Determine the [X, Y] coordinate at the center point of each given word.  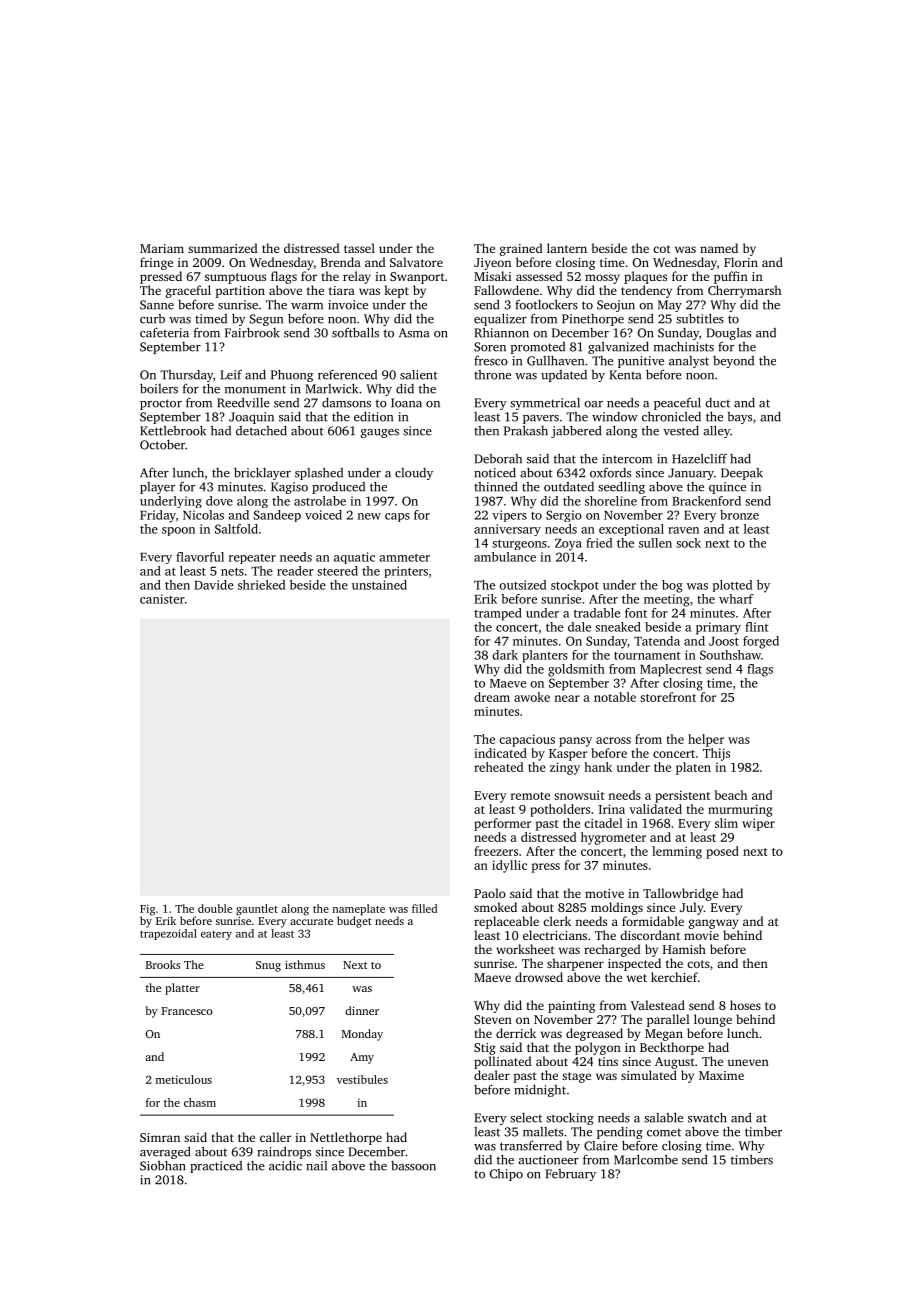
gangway [713, 924]
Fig [147, 910]
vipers [509, 516]
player [157, 488]
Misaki [492, 276]
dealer [492, 1075]
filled [424, 908]
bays [739, 418]
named [719, 248]
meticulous [184, 1079]
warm [307, 306]
